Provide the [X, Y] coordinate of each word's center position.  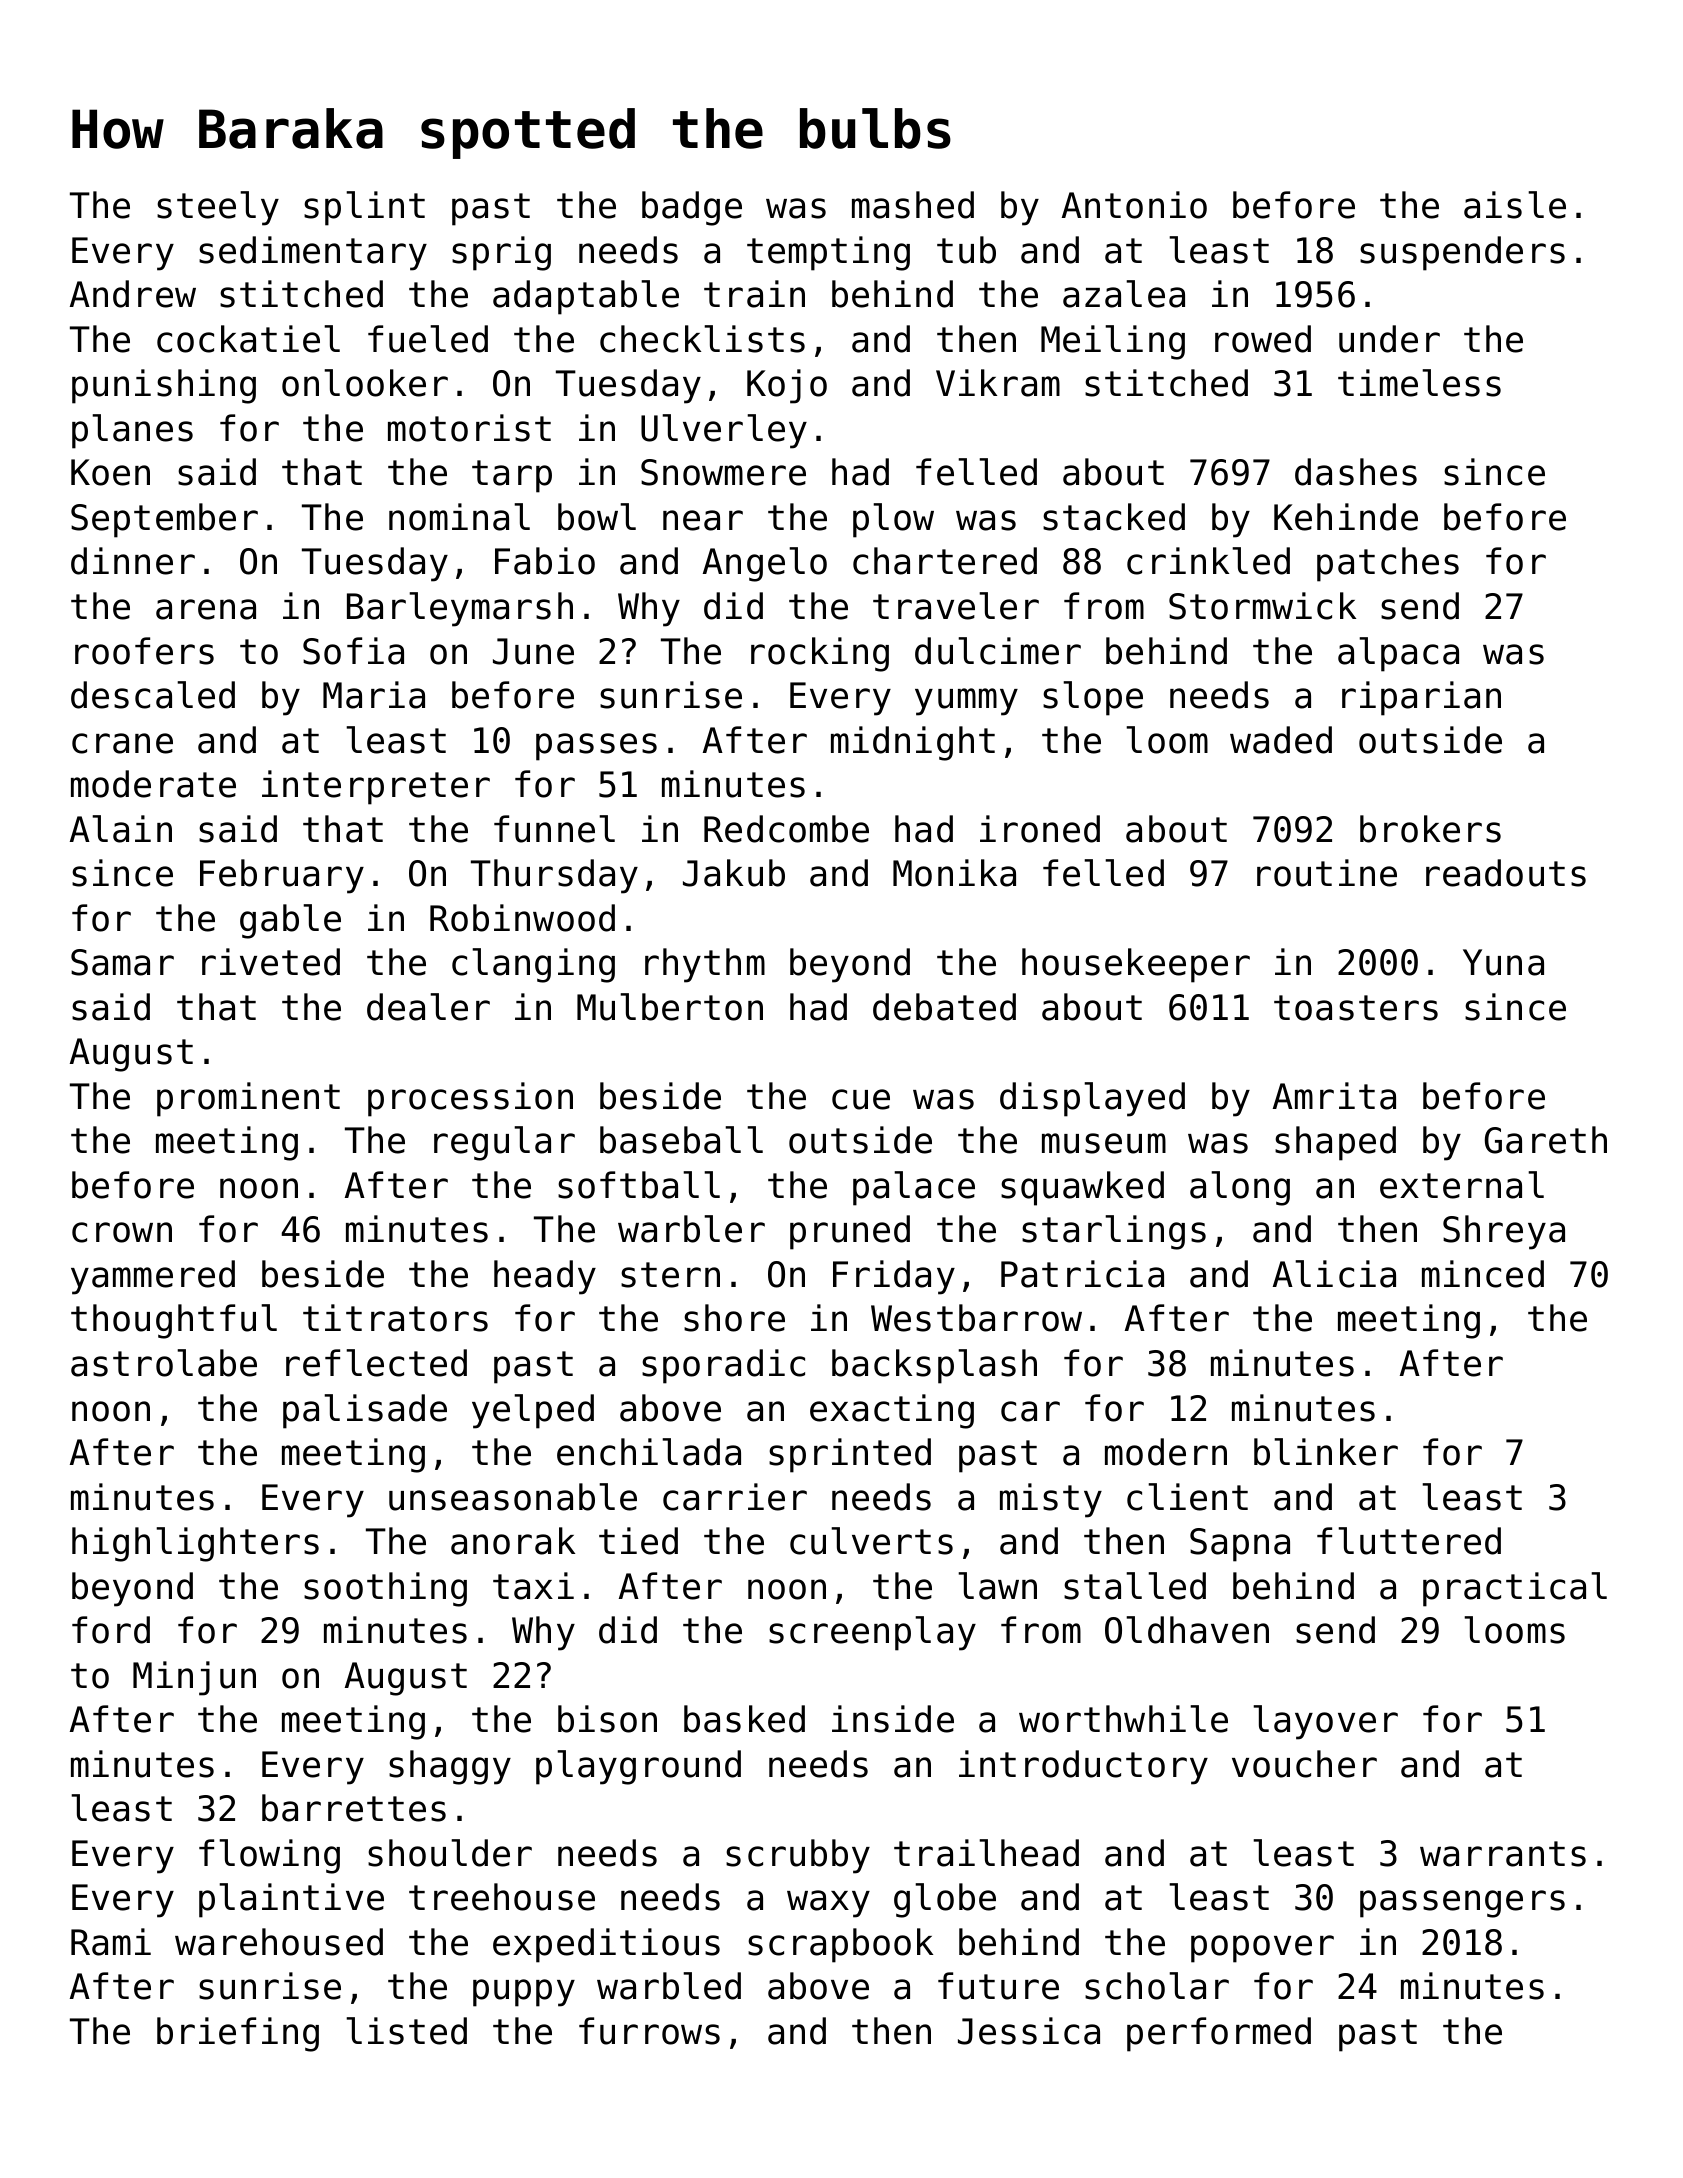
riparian [1421, 698]
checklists [702, 339]
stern [670, 1275]
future [998, 1986]
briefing [238, 2034]
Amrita [1334, 1096]
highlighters [195, 1544]
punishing [164, 386]
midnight [913, 743]
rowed [1263, 339]
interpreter [376, 787]
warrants [1503, 1854]
